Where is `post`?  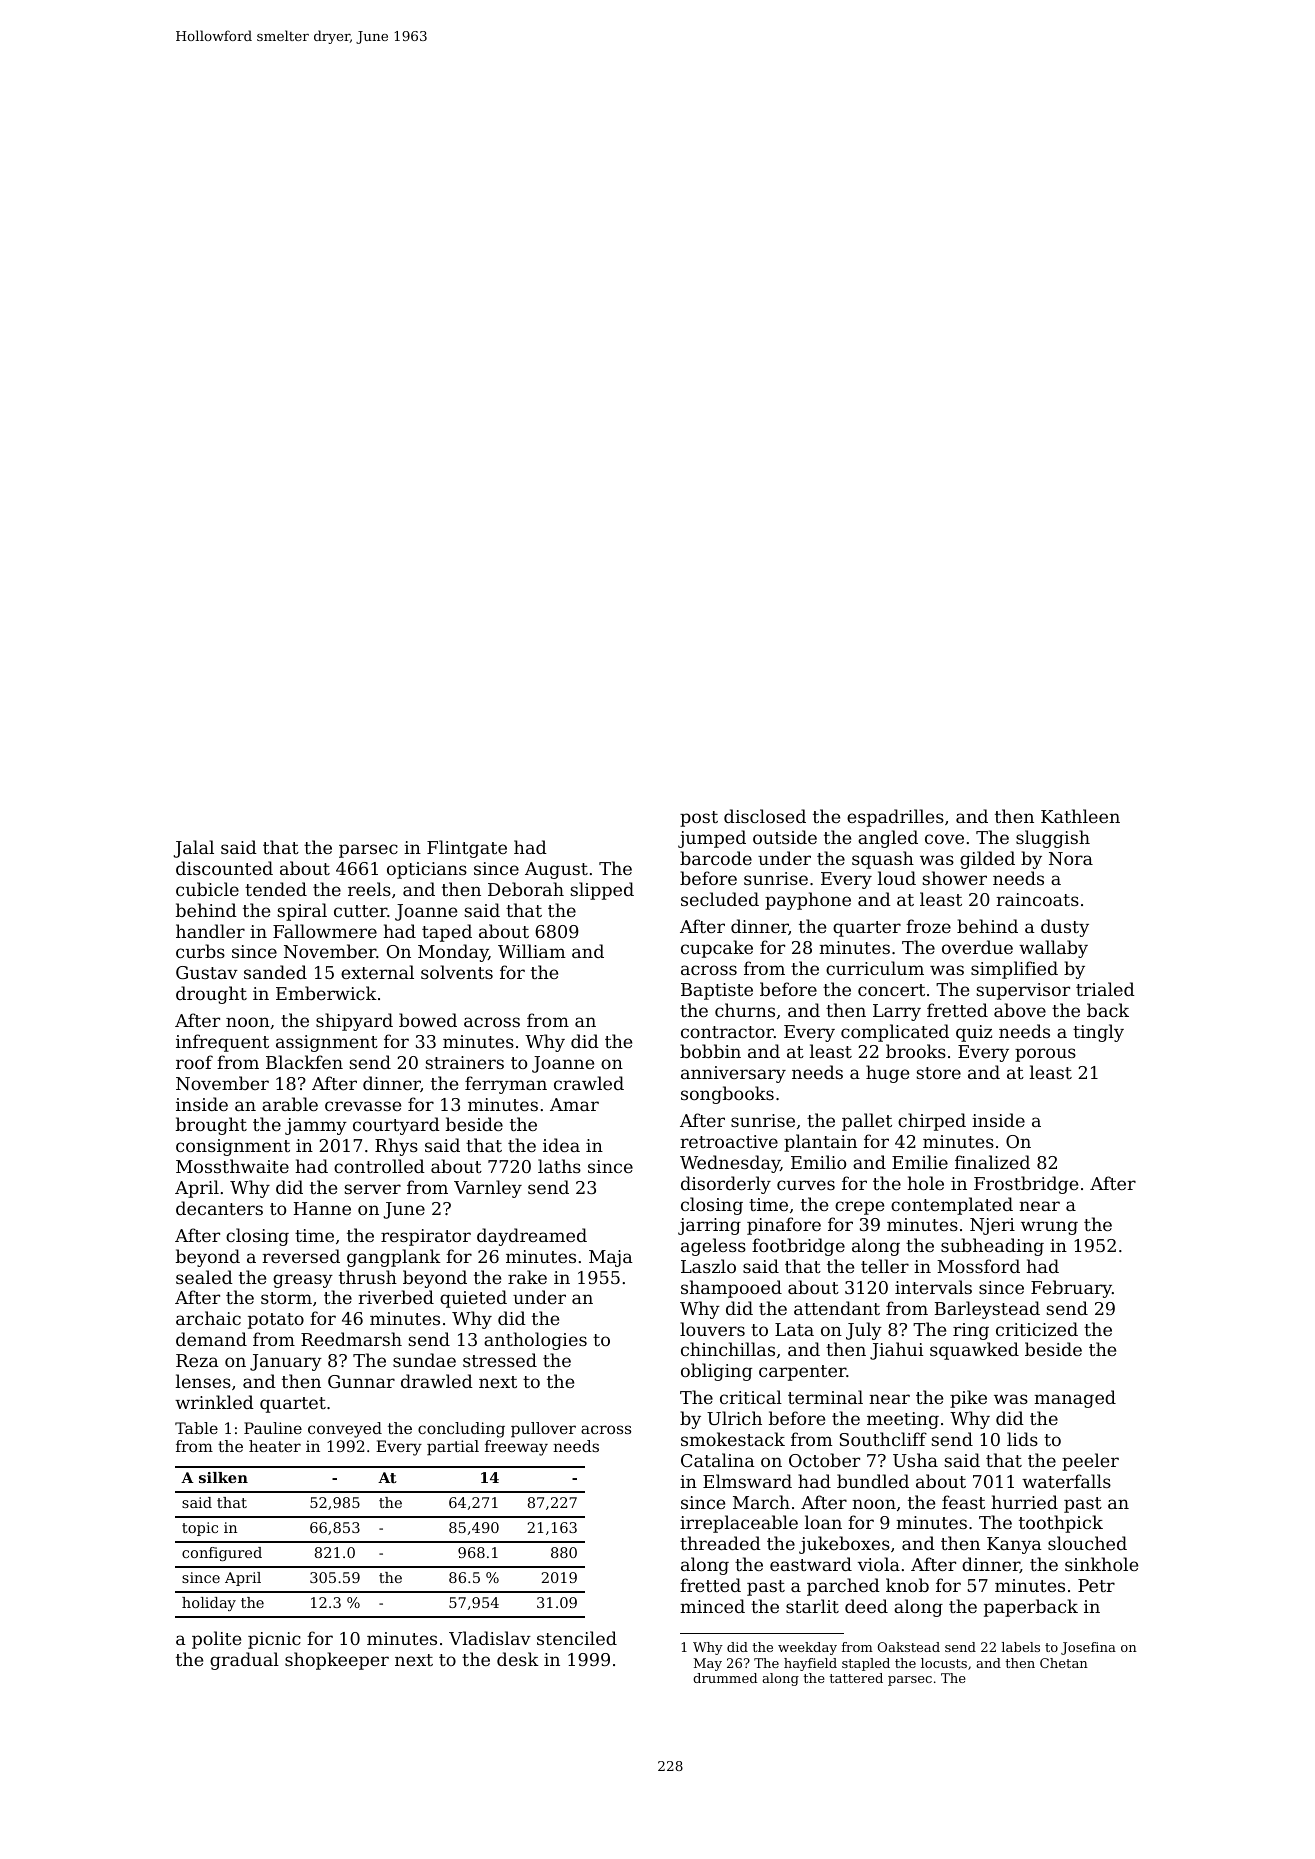
post is located at coordinates (699, 819).
